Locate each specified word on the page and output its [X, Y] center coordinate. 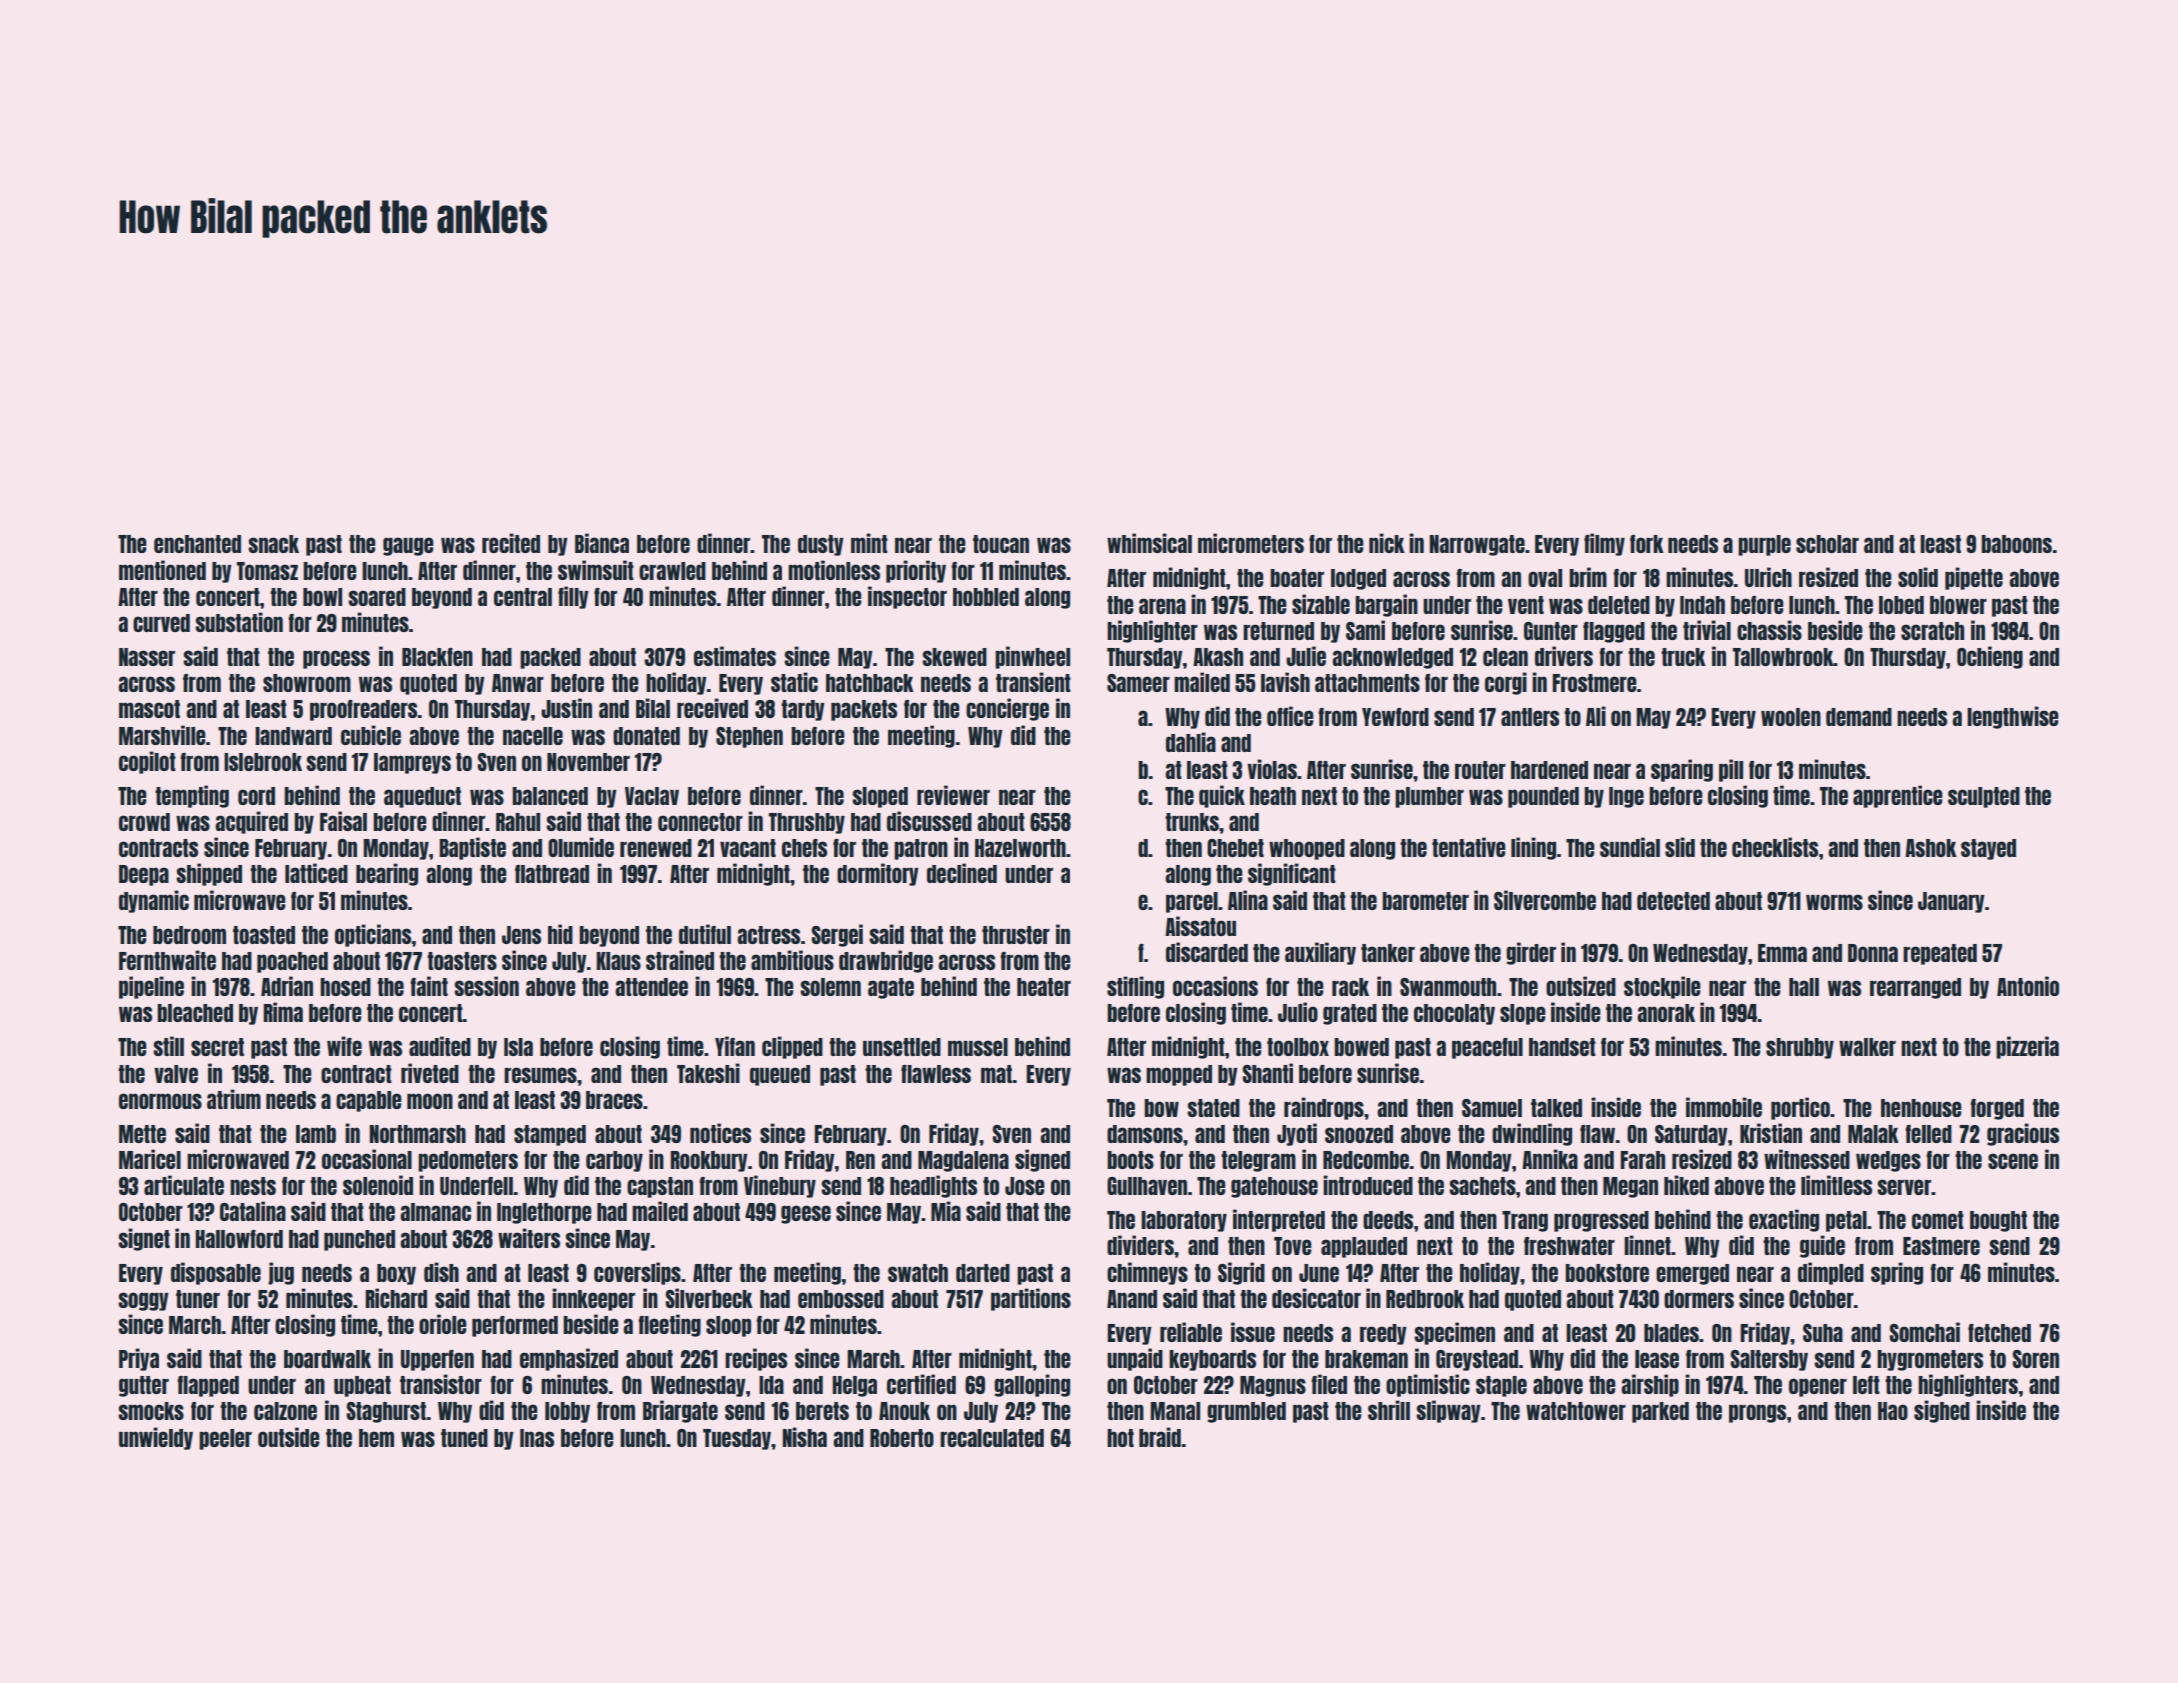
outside [289, 1437]
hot [1120, 1438]
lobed [1901, 605]
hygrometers [1930, 1360]
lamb [316, 1134]
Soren [2035, 1359]
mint [869, 543]
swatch [918, 1273]
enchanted [197, 544]
